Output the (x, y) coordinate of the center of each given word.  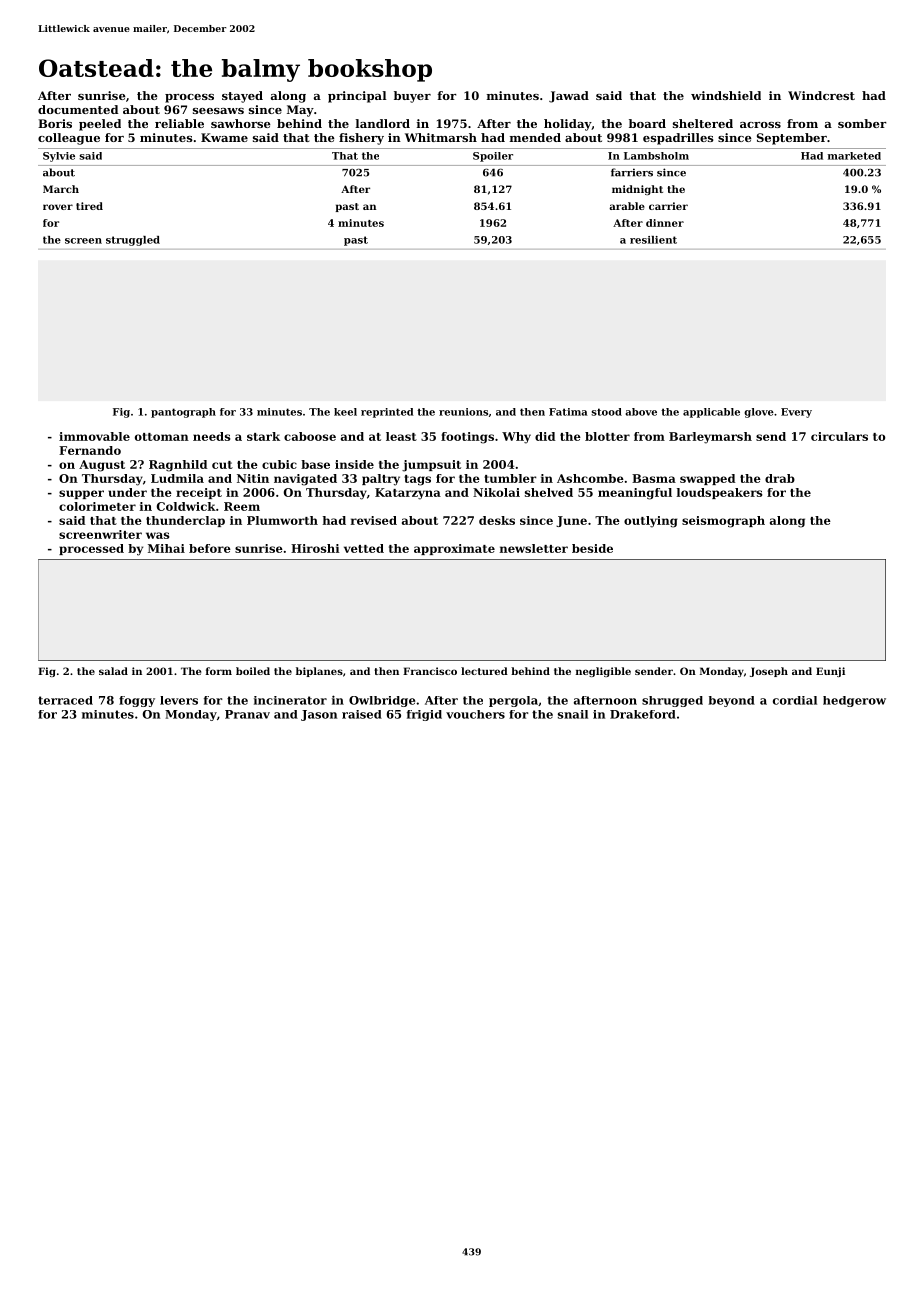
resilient (653, 240)
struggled (133, 241)
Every (796, 413)
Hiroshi (315, 548)
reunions (463, 412)
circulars (839, 436)
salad (113, 671)
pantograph (183, 413)
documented (78, 109)
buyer (412, 97)
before (210, 548)
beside (592, 548)
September (792, 139)
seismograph (723, 522)
